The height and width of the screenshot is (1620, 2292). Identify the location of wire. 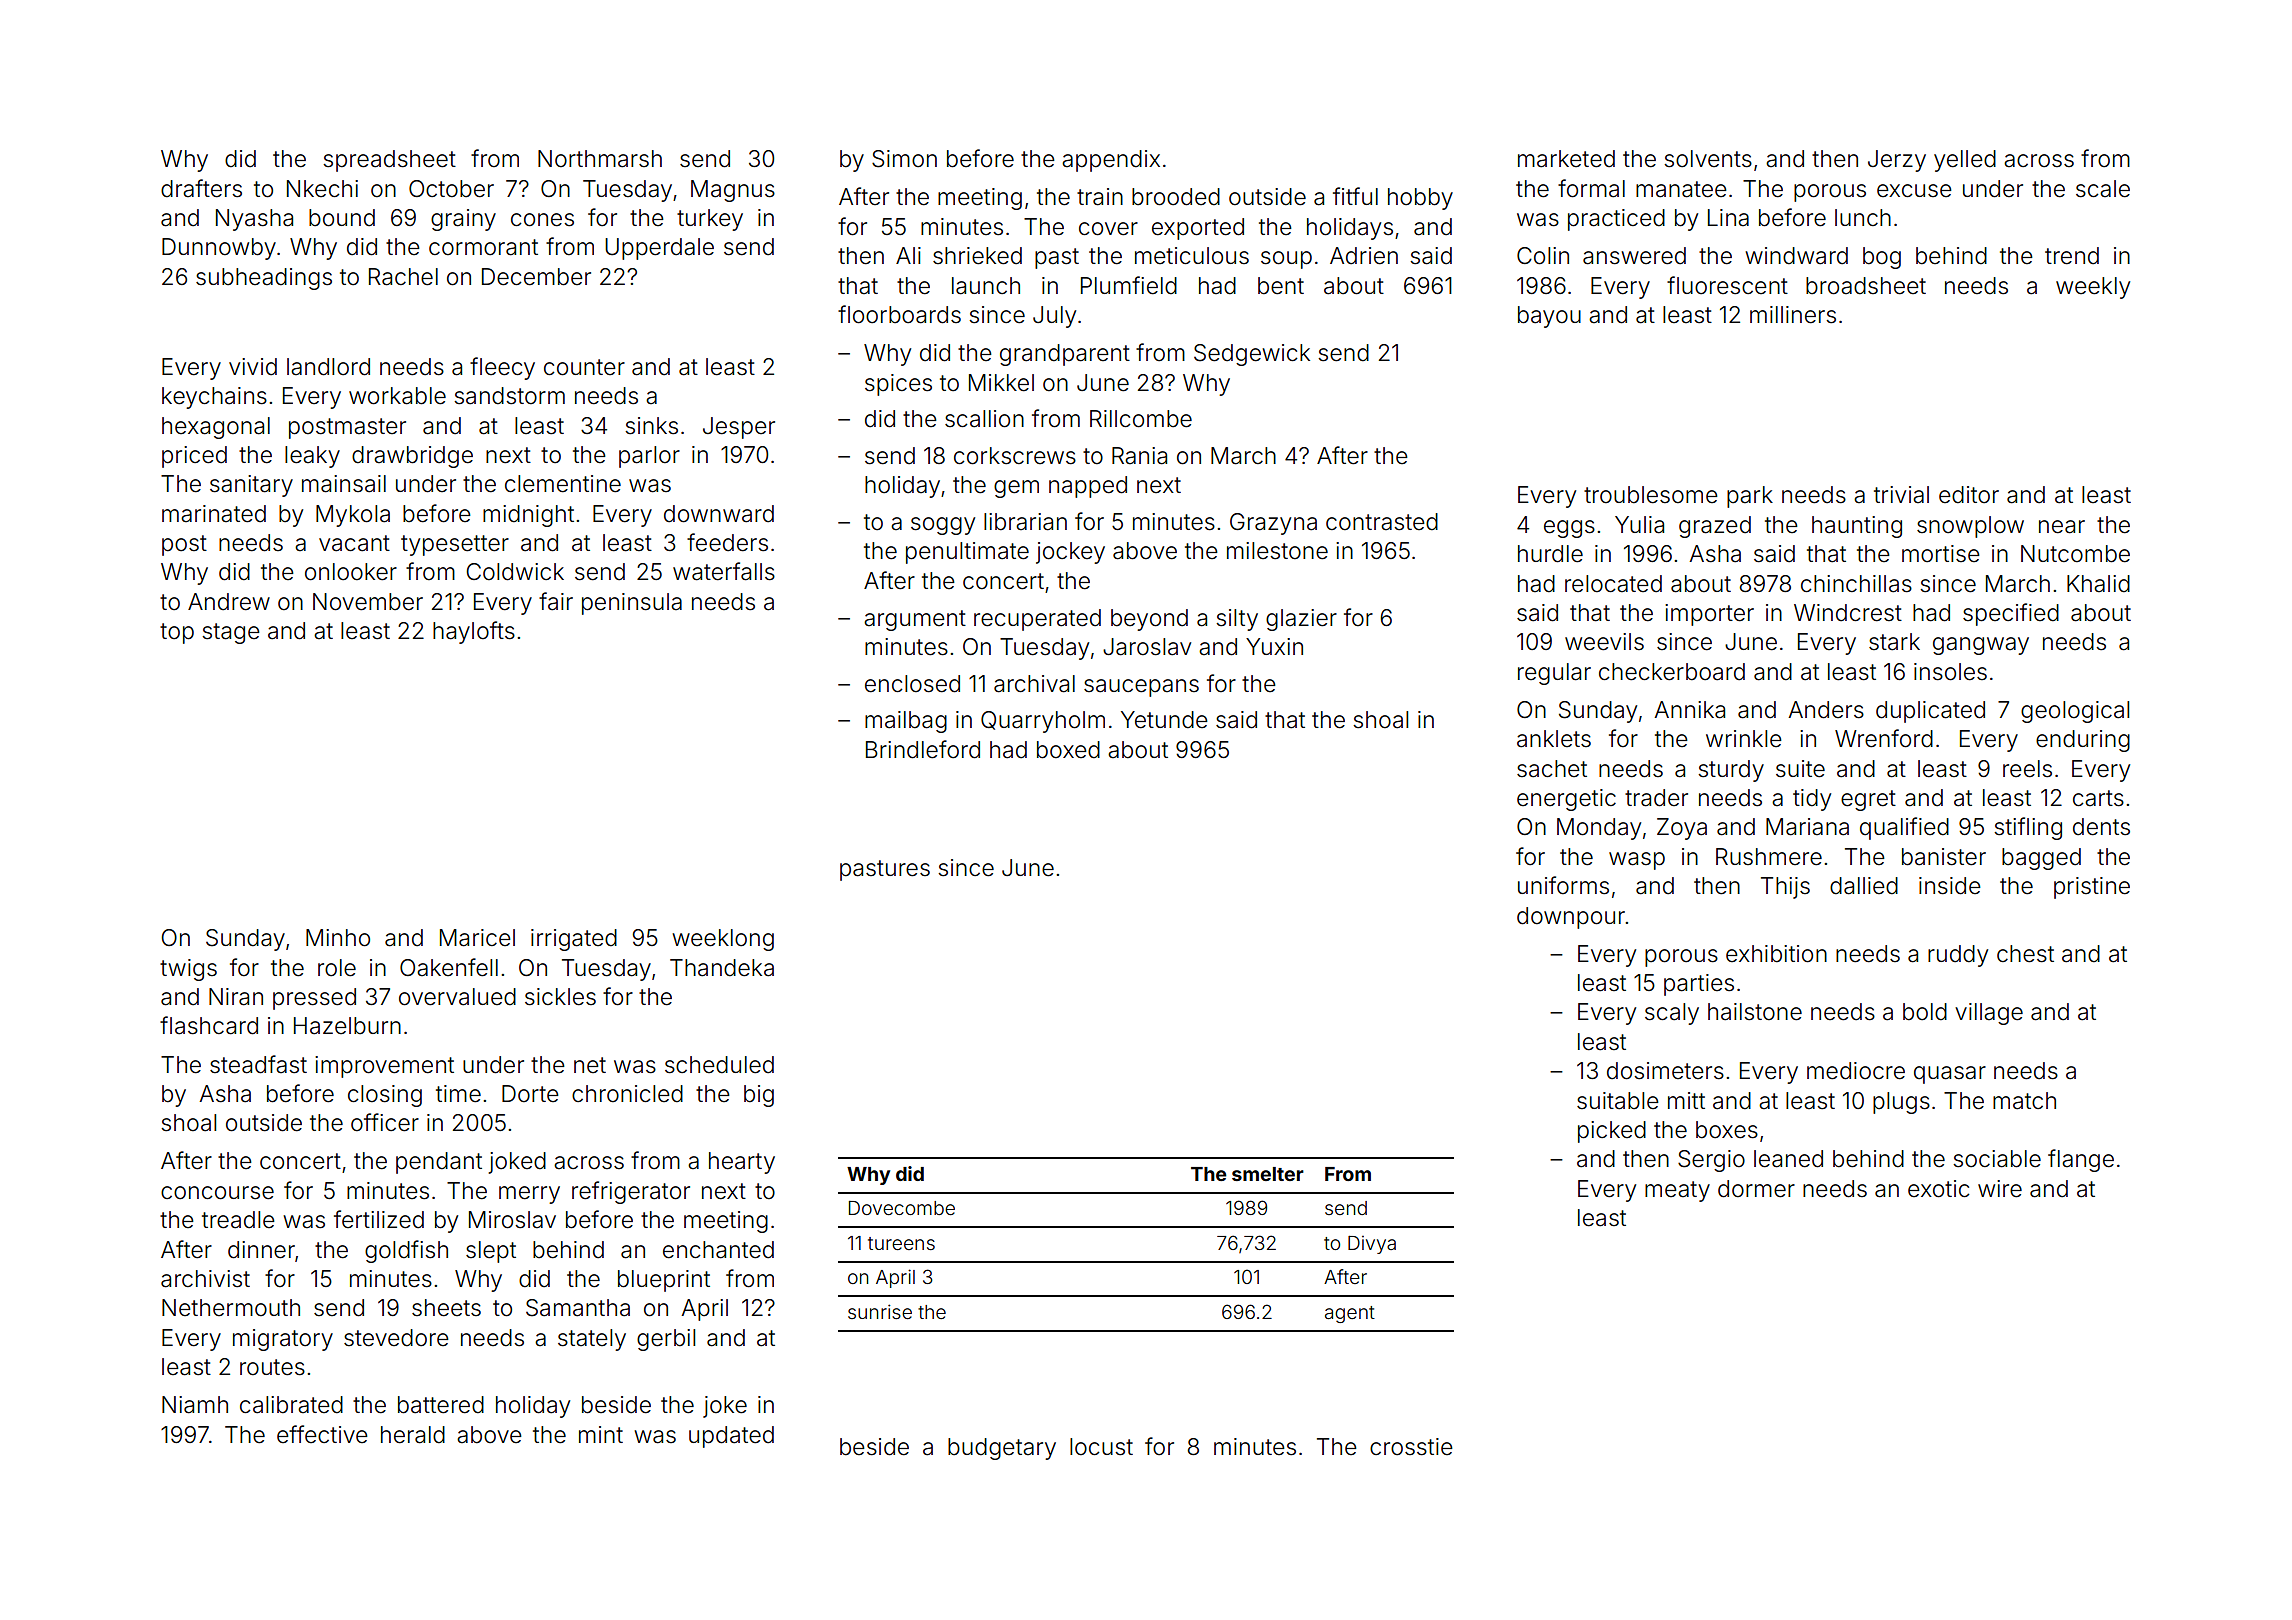
(2000, 1189).
